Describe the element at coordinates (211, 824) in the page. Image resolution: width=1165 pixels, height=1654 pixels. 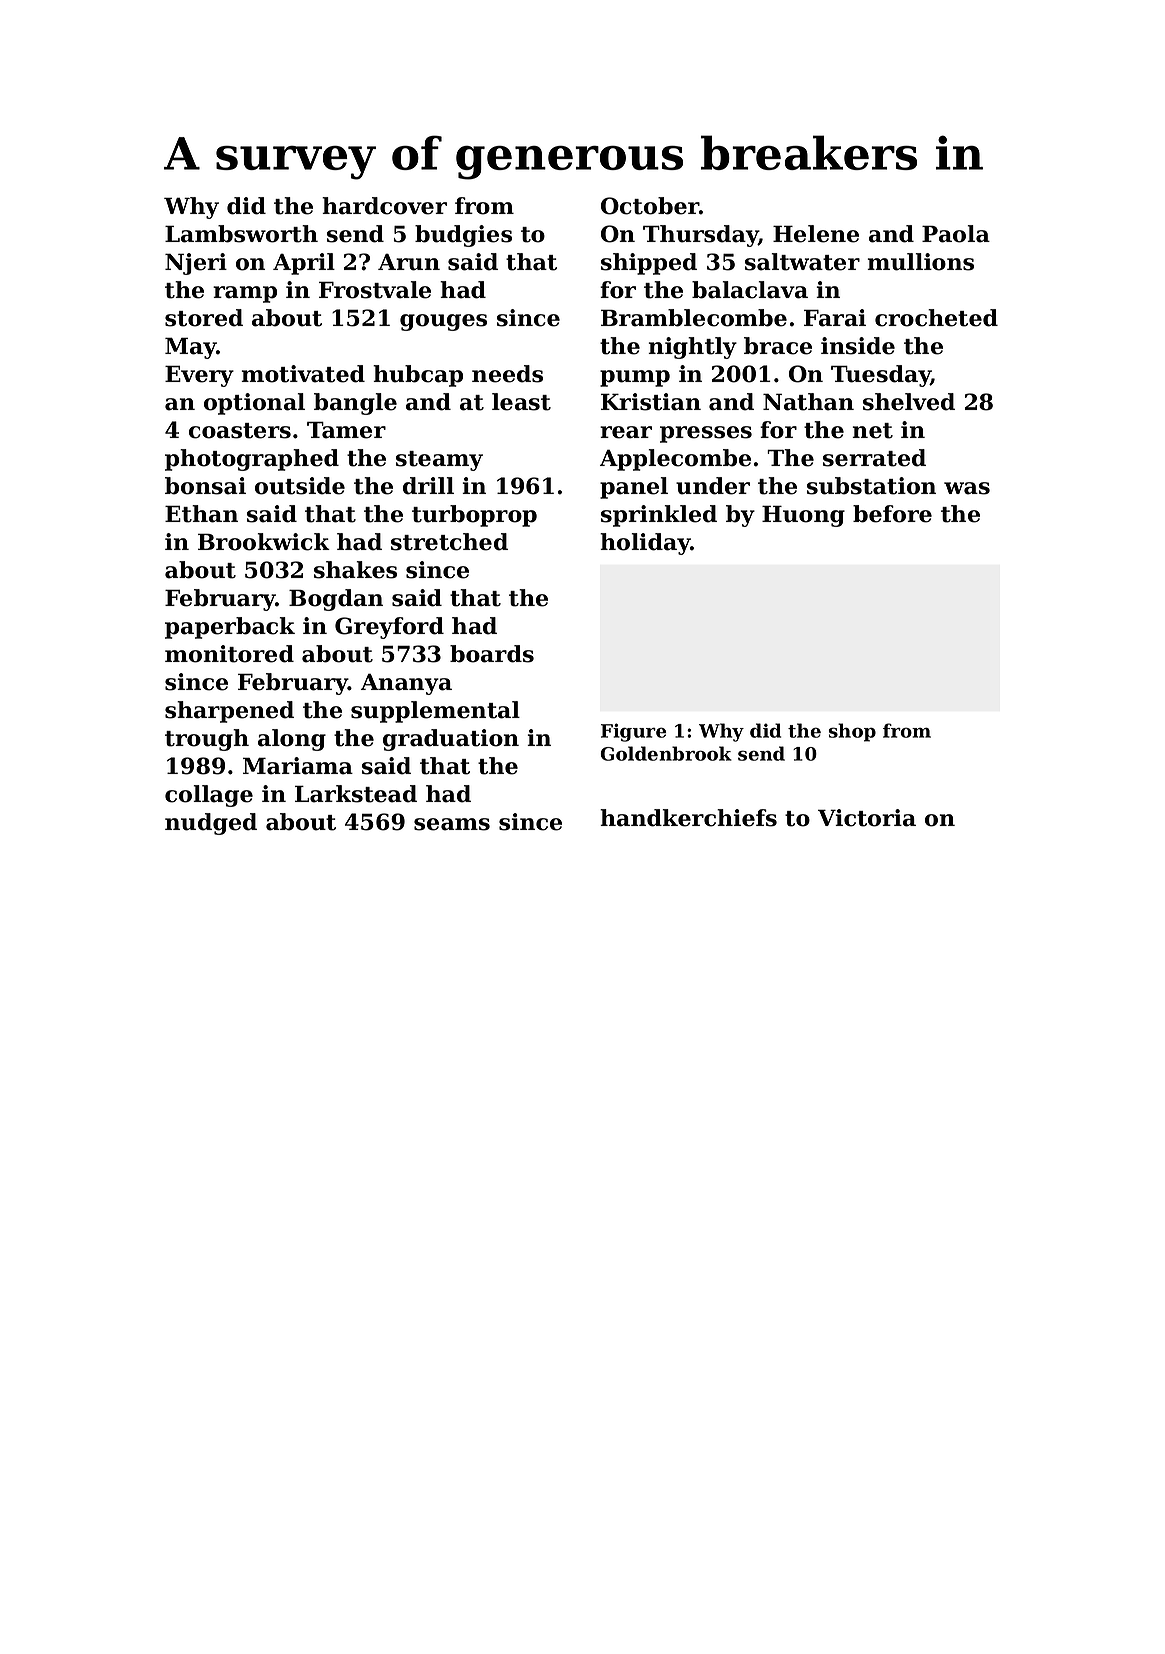
I see `nudged` at that location.
